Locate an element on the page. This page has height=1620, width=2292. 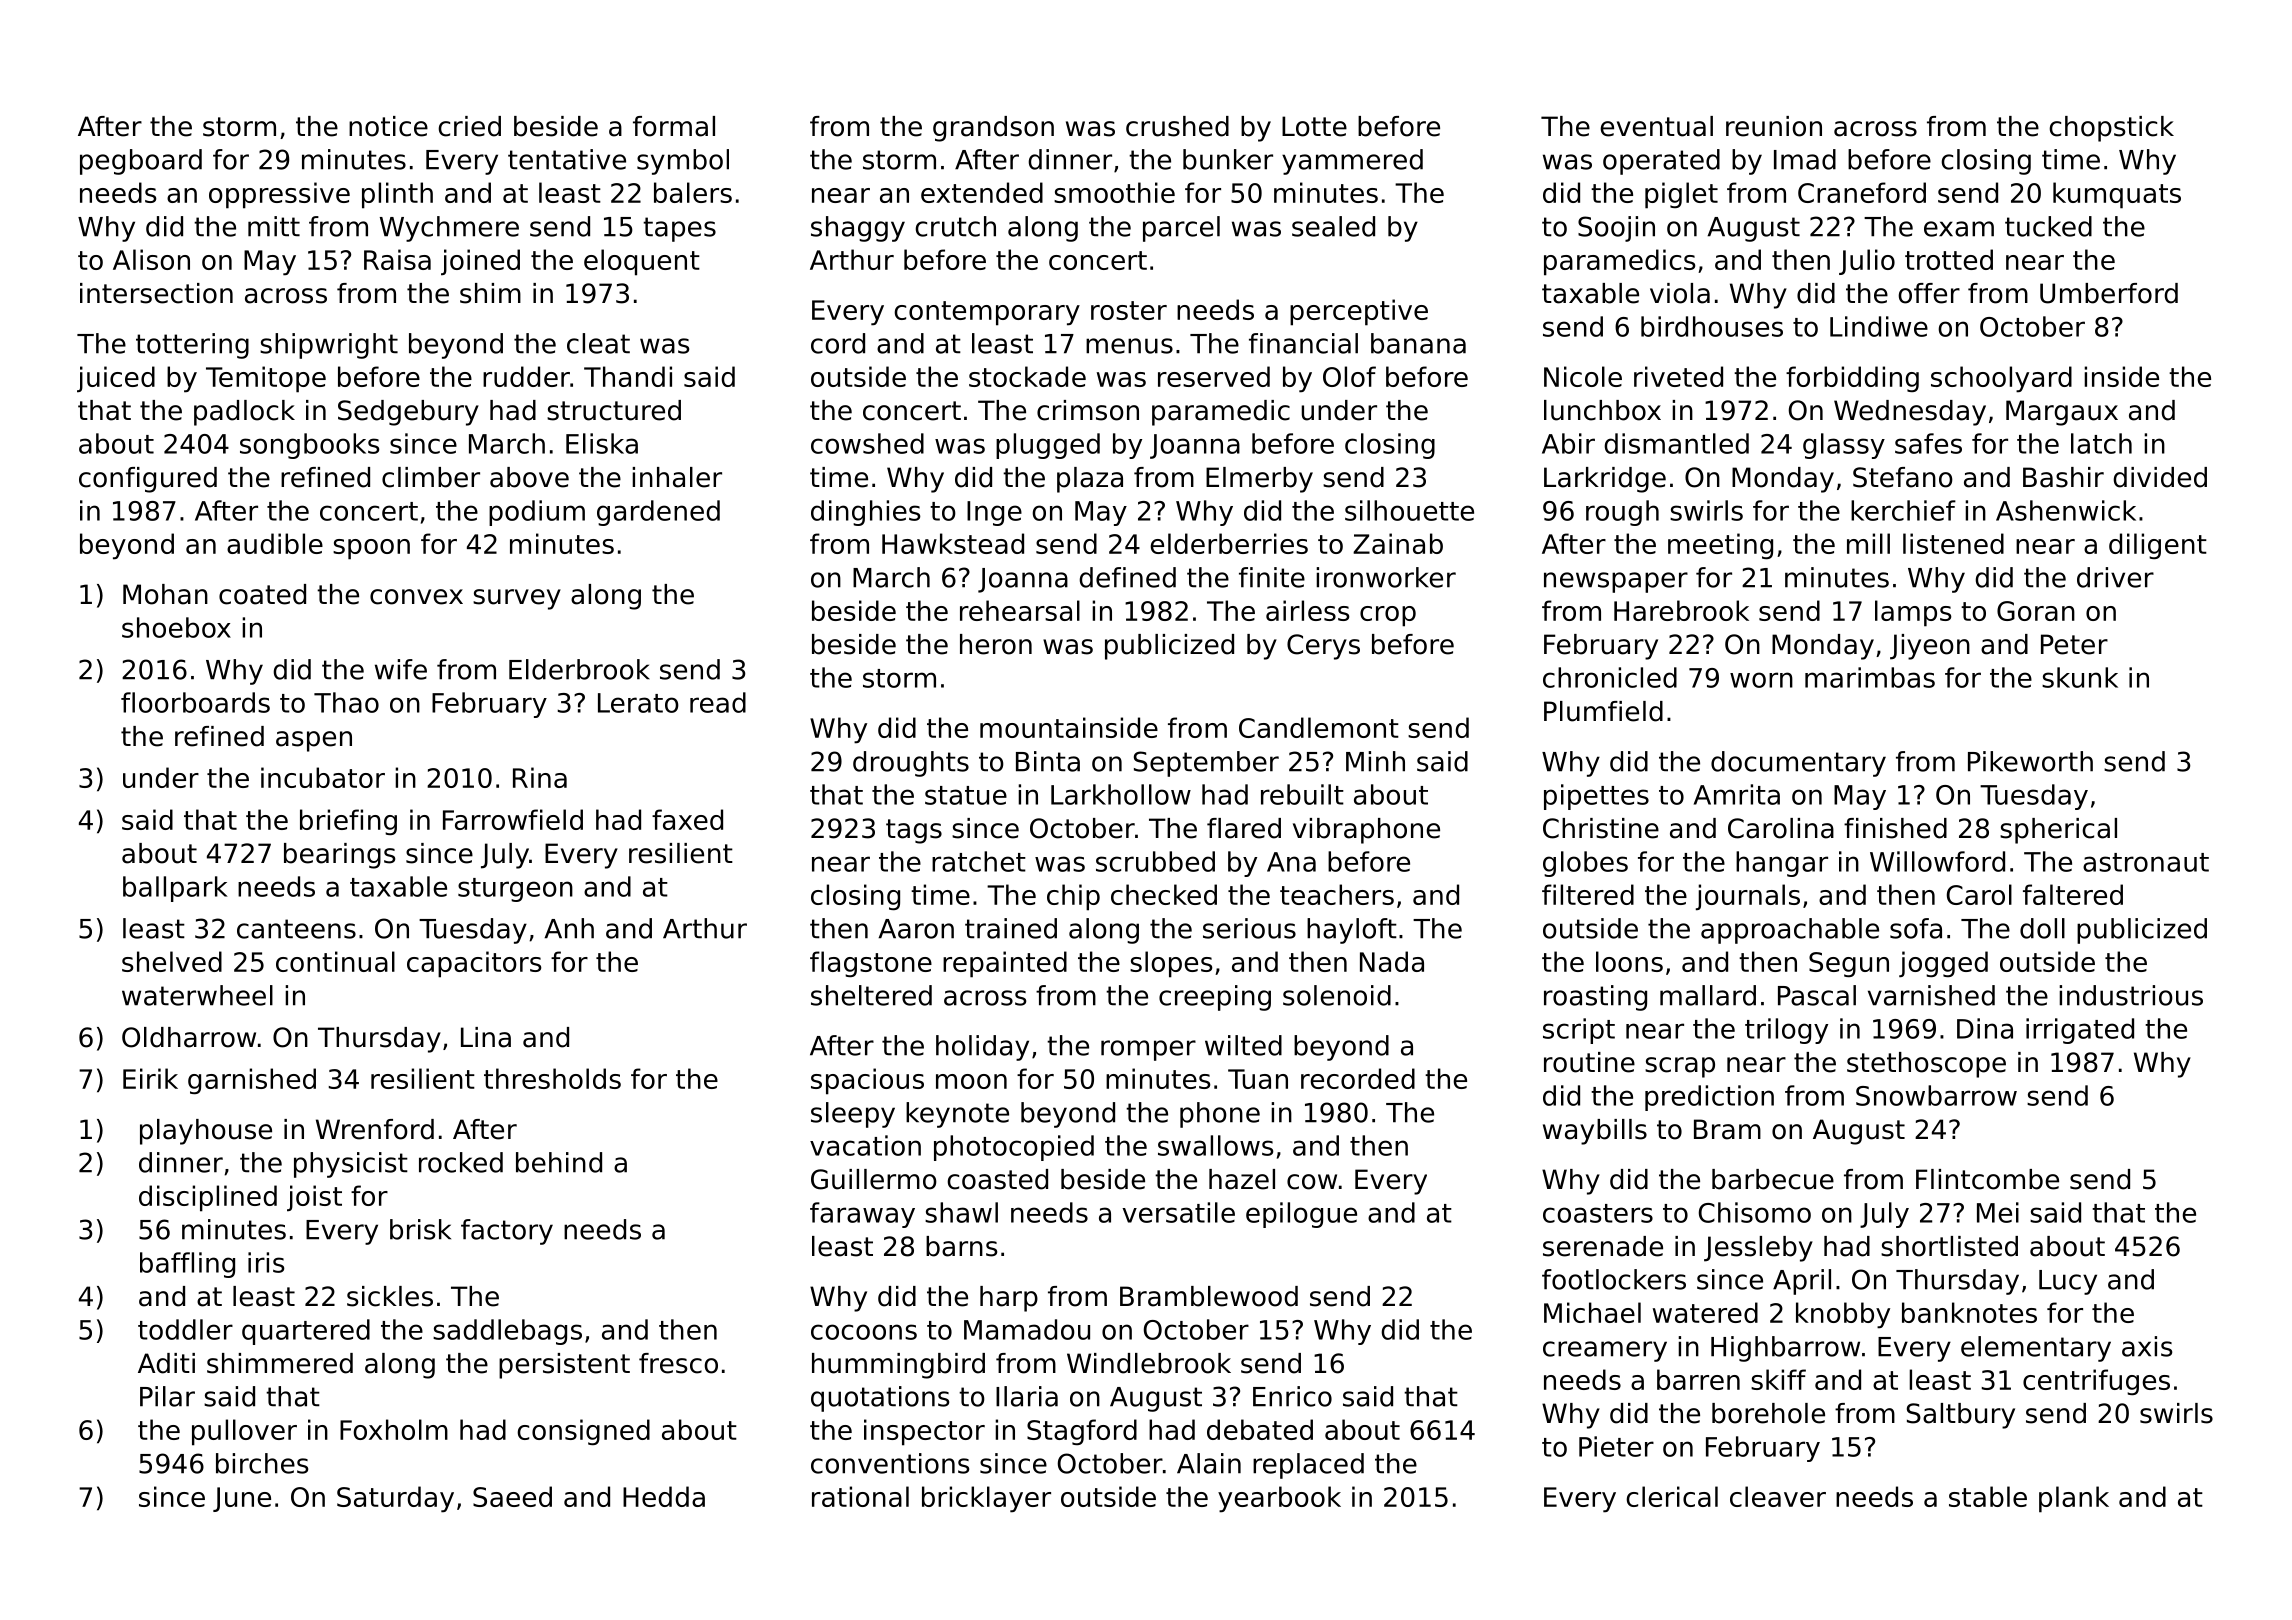
shoebox is located at coordinates (176, 627).
